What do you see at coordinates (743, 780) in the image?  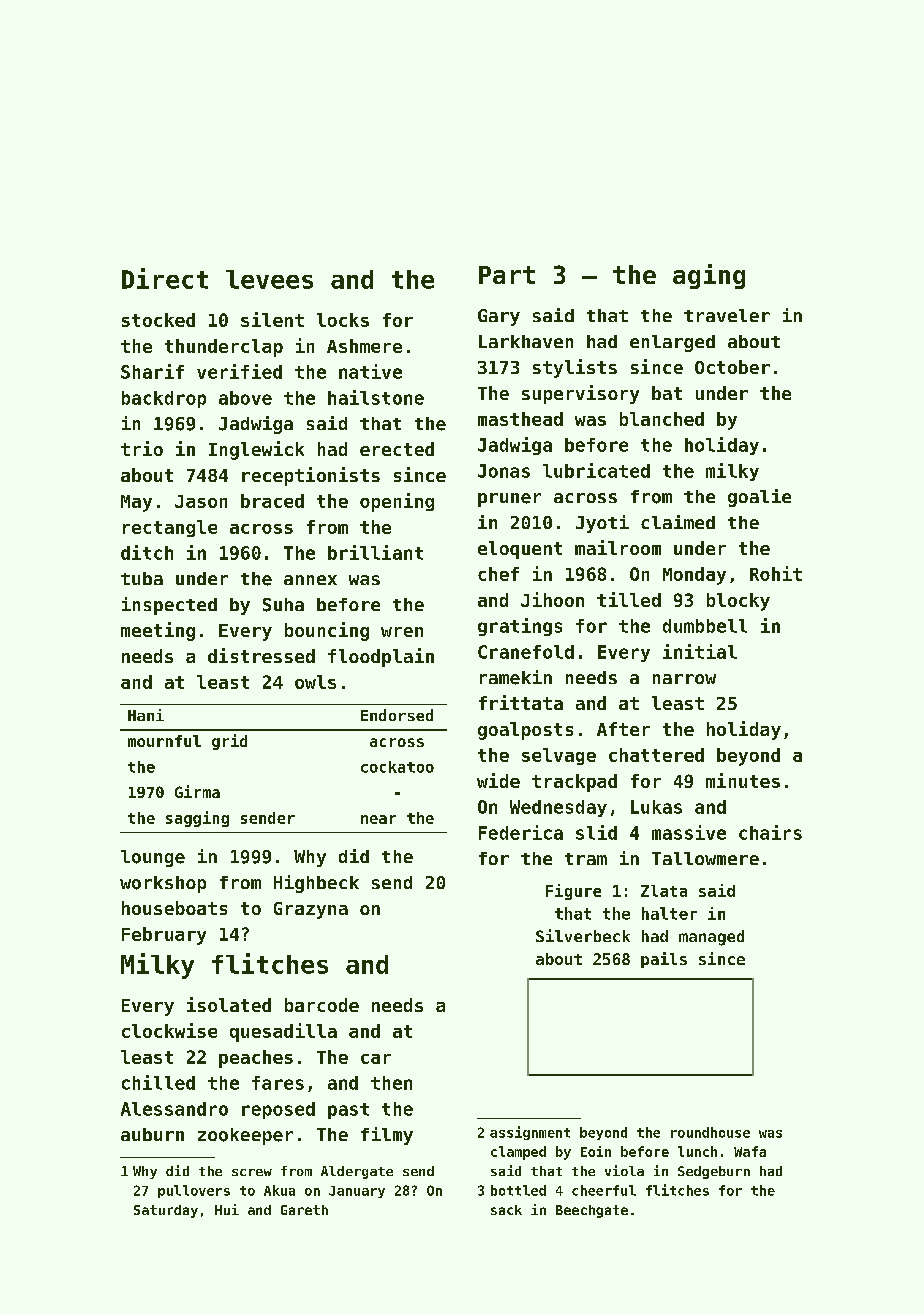 I see `minutes` at bounding box center [743, 780].
